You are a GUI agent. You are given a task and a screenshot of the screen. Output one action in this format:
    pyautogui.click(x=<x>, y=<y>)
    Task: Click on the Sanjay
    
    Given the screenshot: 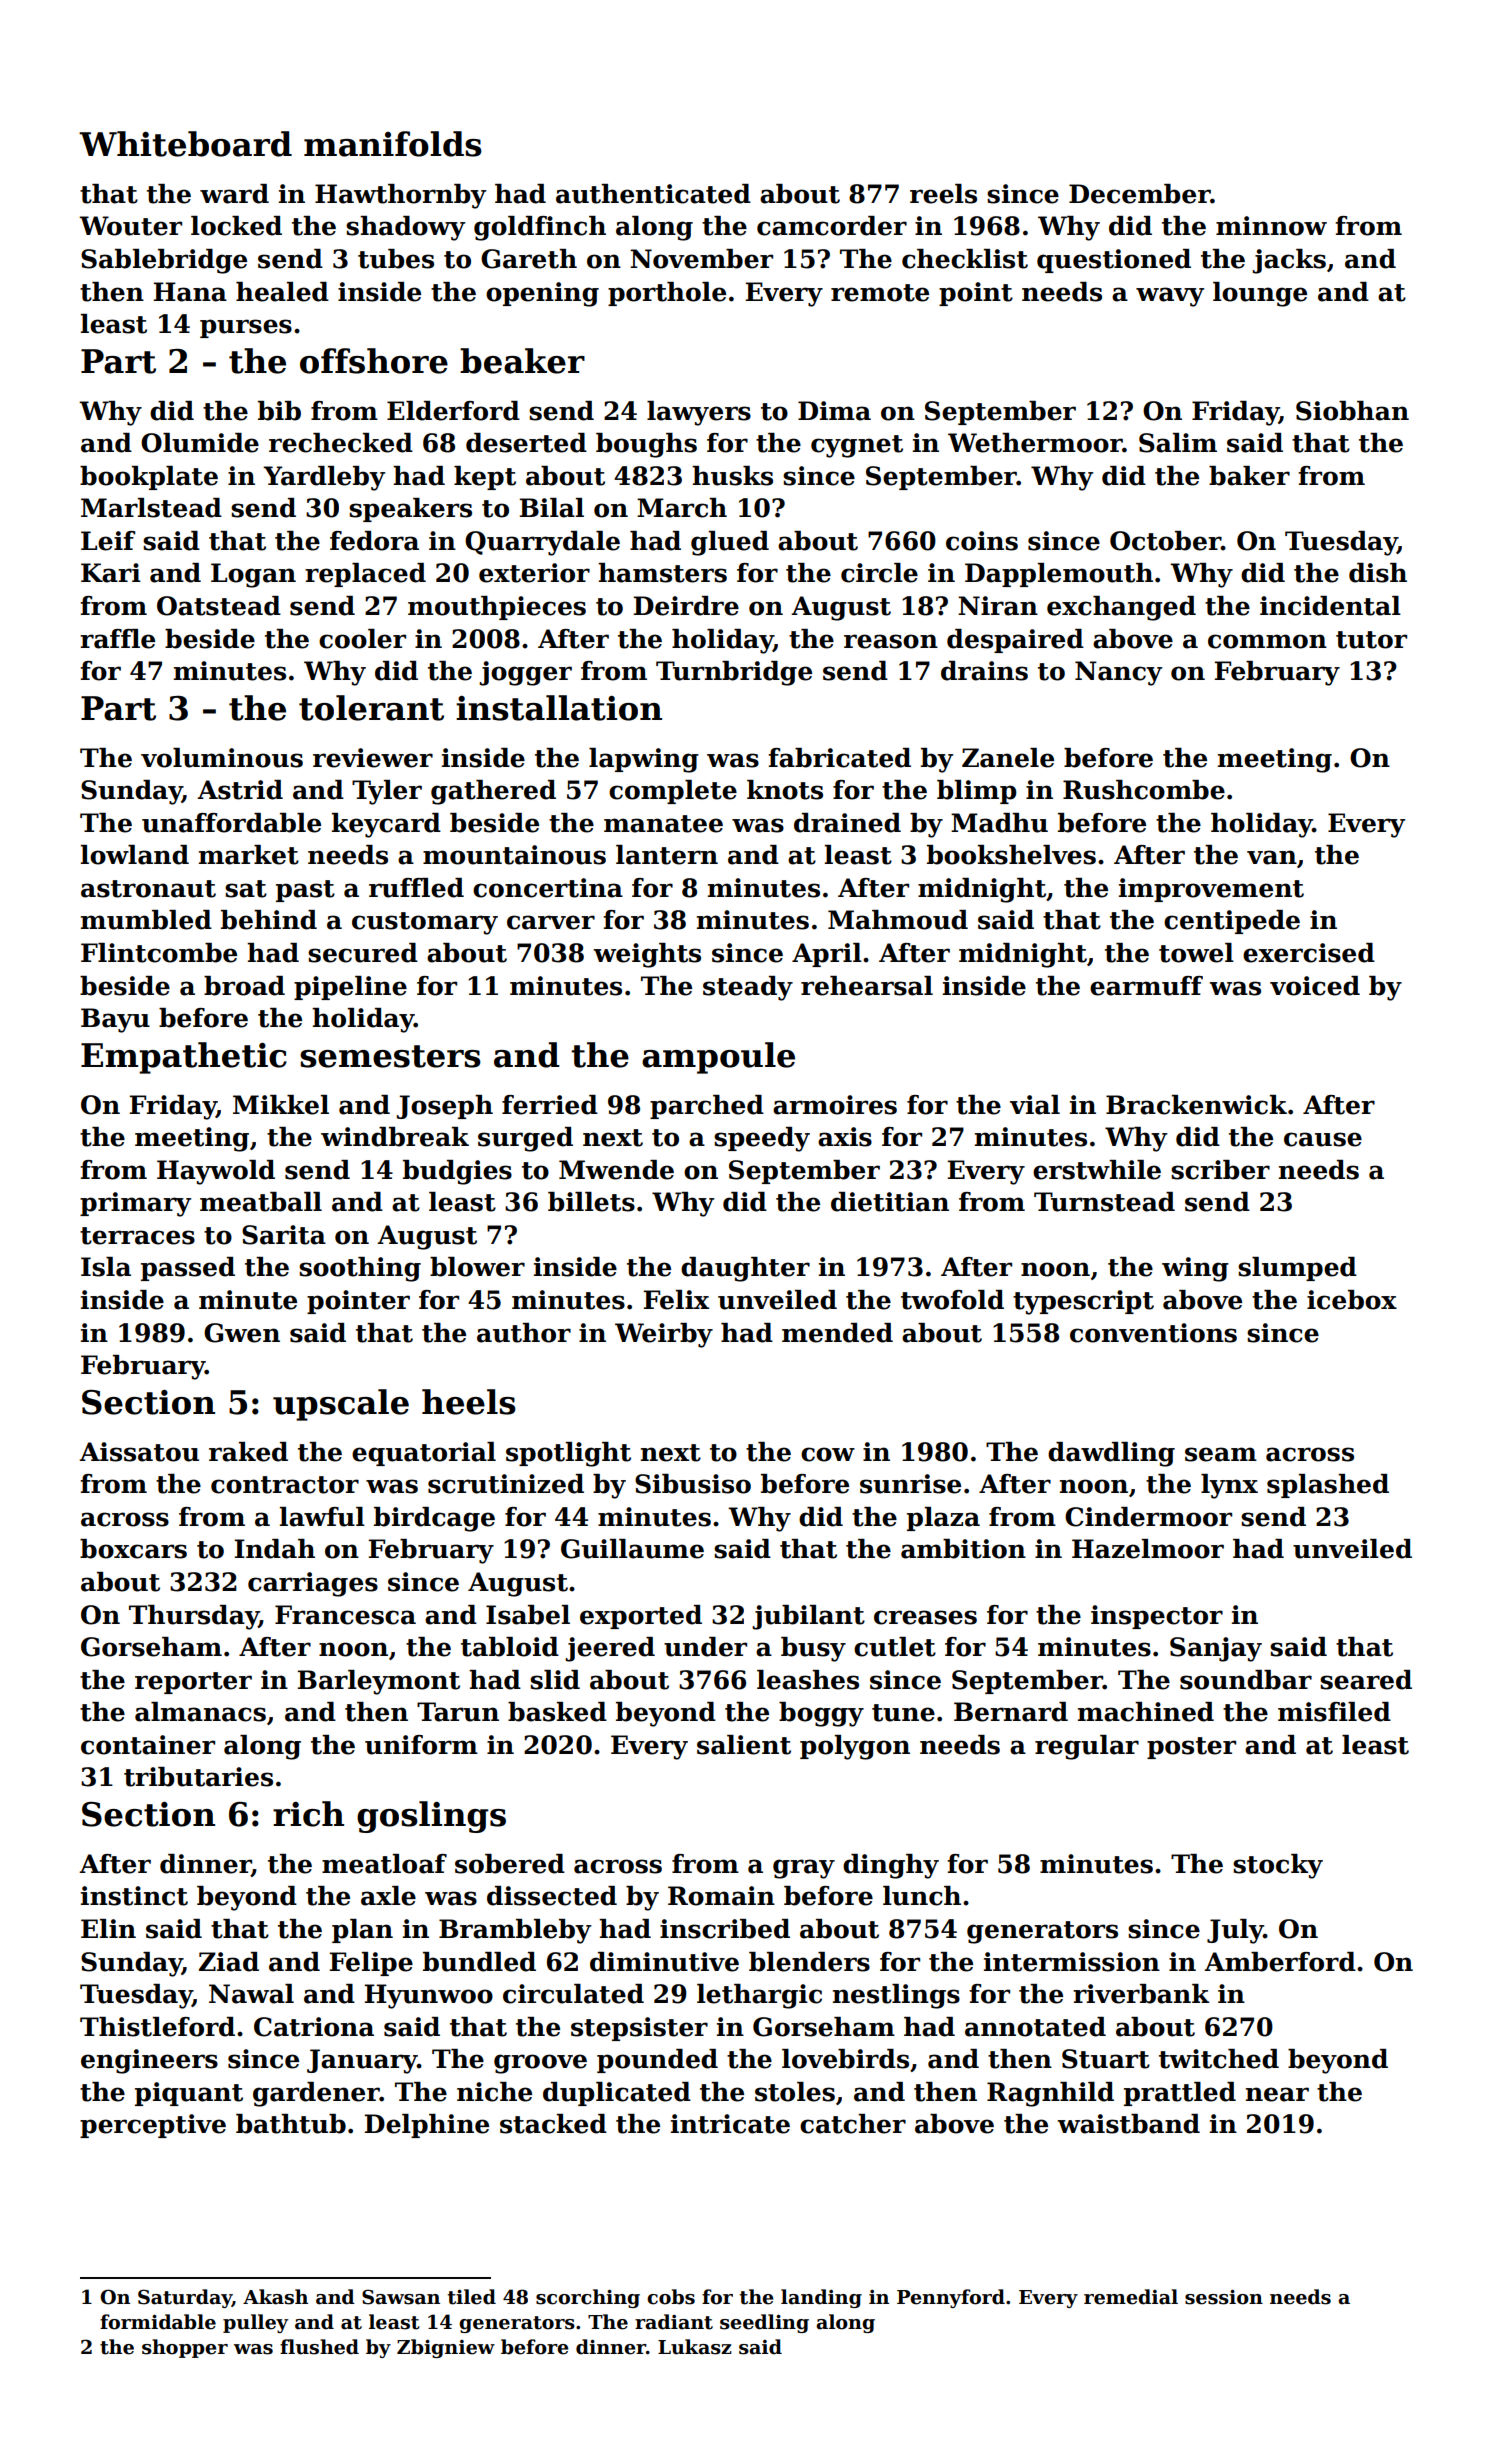 What is the action you would take?
    pyautogui.click(x=1216, y=1649)
